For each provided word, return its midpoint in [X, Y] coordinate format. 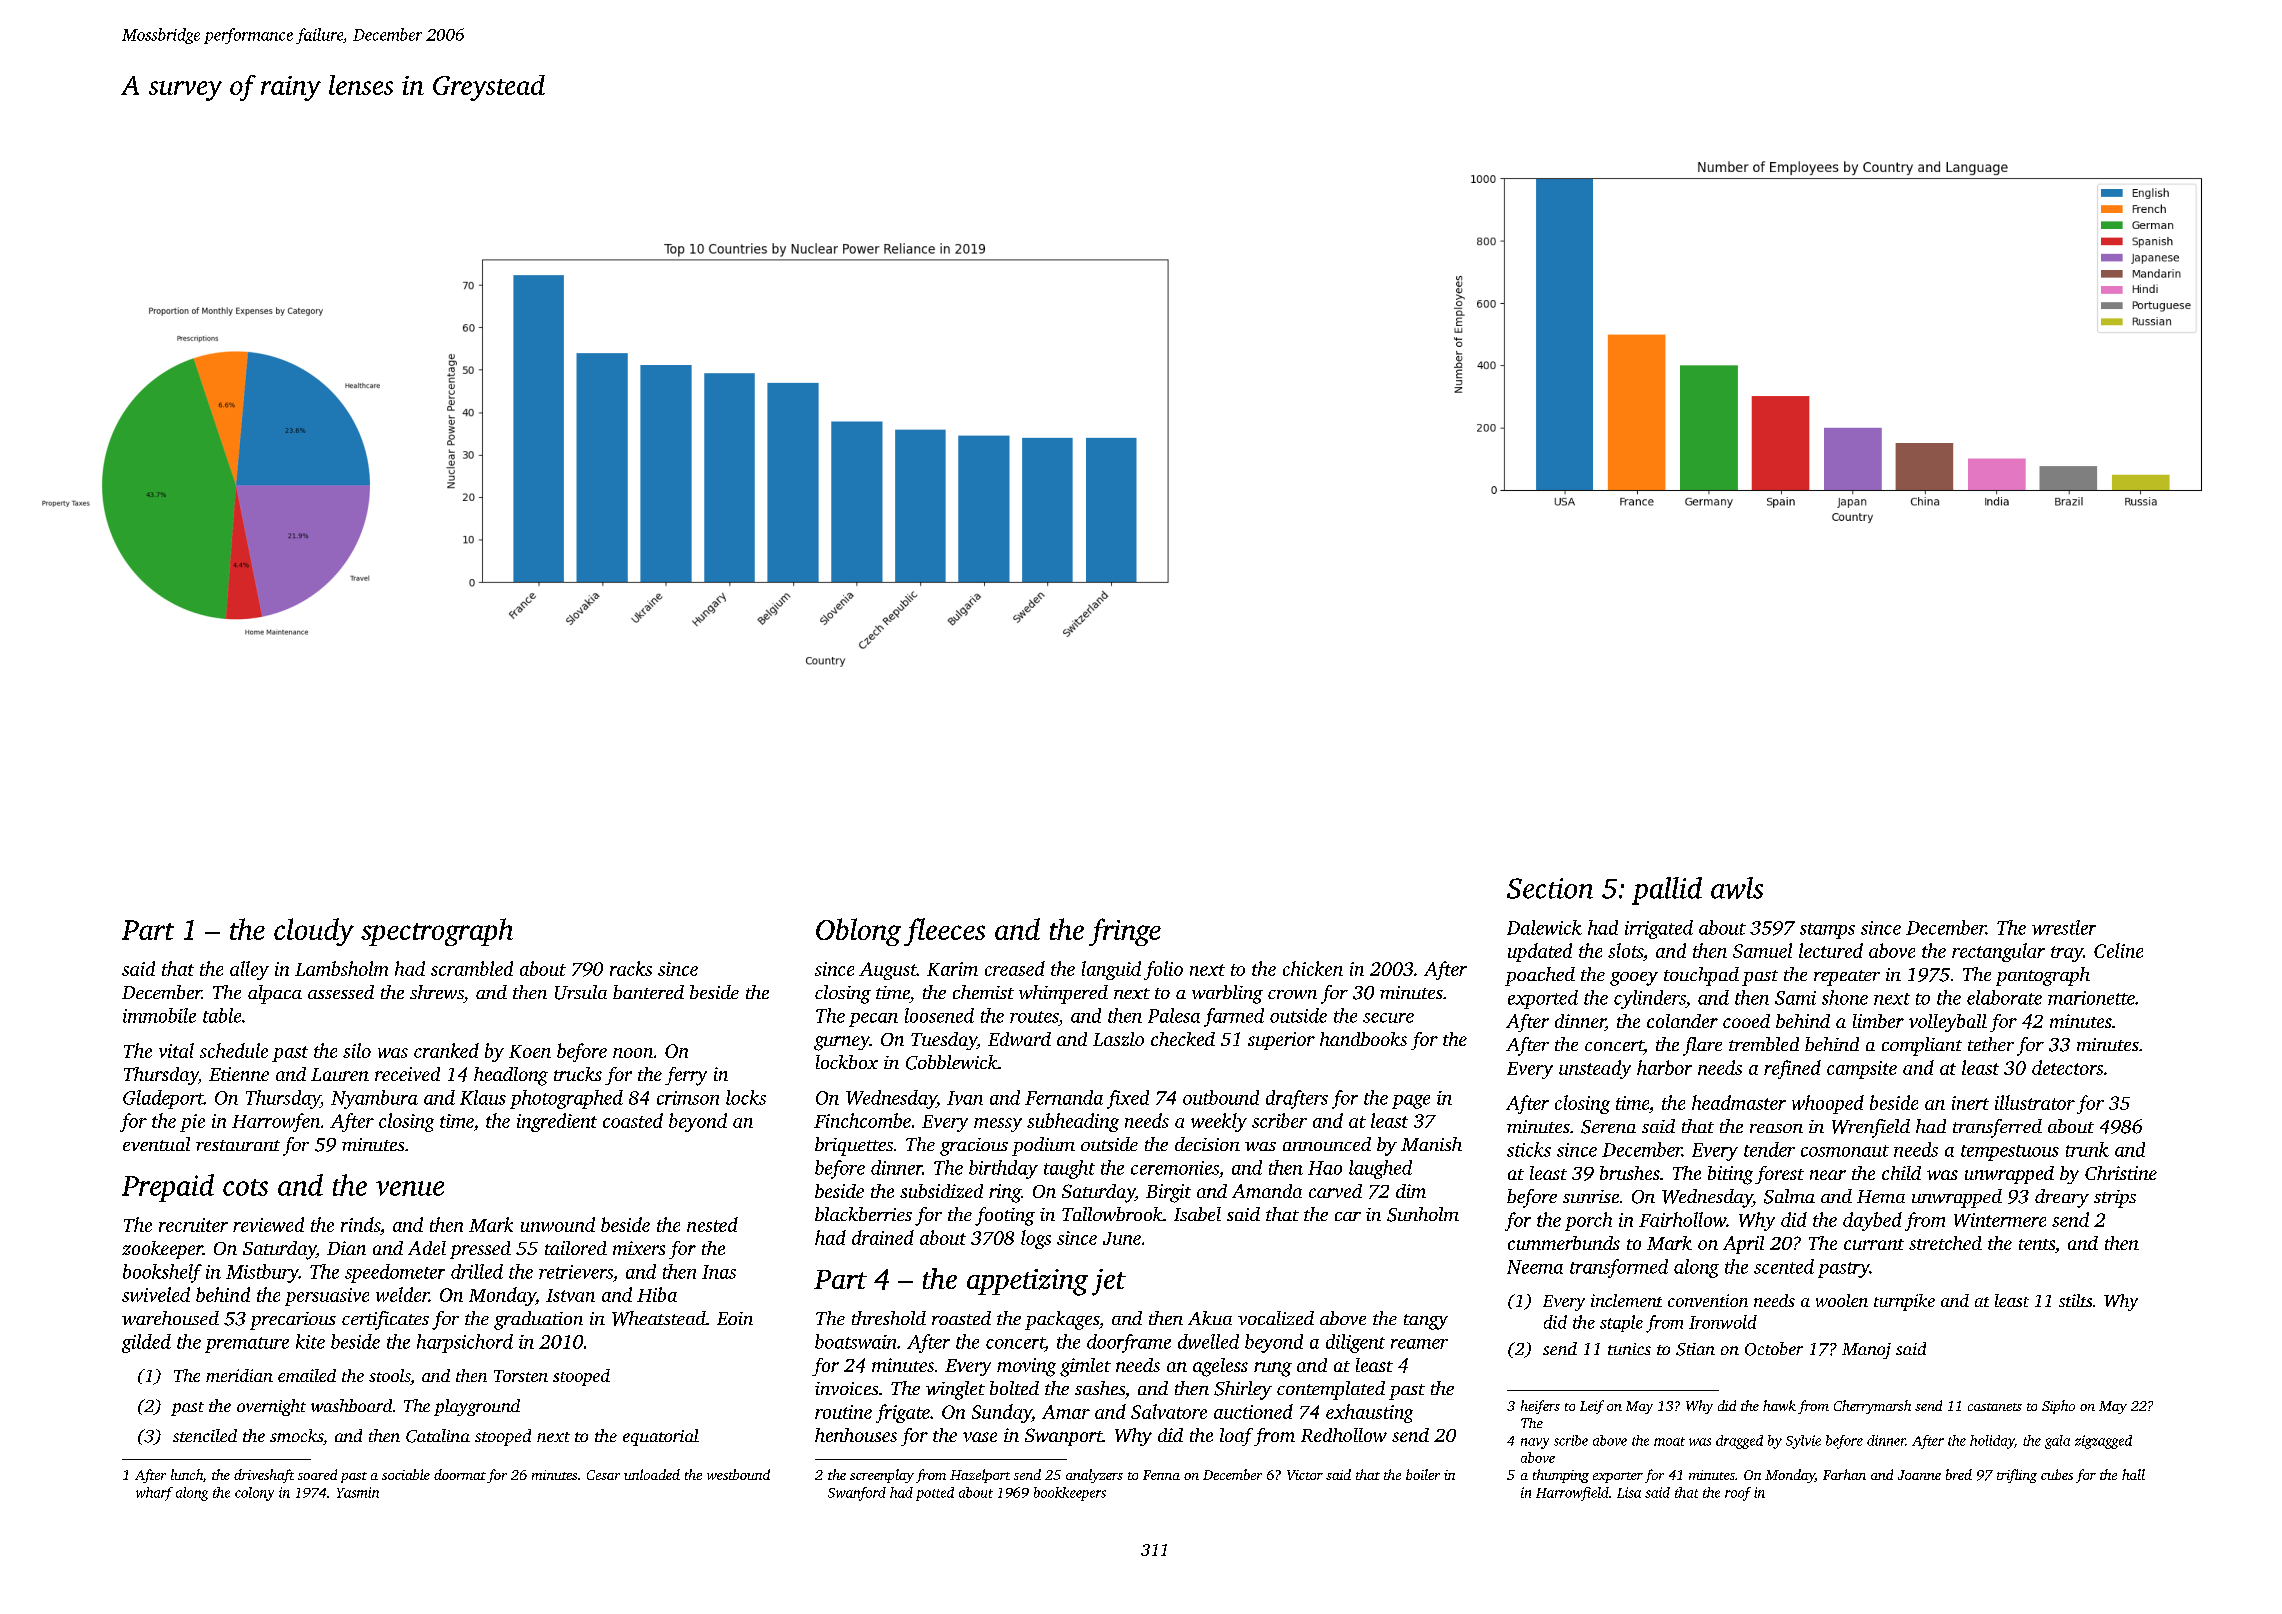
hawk [1779, 1405]
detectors [2067, 1067]
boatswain [855, 1341]
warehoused [170, 1318]
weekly [1219, 1122]
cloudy [314, 932]
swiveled [156, 1294]
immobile [159, 1015]
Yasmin [358, 1492]
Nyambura [374, 1099]
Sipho [2058, 1407]
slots [1625, 950]
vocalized [1276, 1318]
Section [1550, 888]
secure [1388, 1018]
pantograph [2043, 976]
